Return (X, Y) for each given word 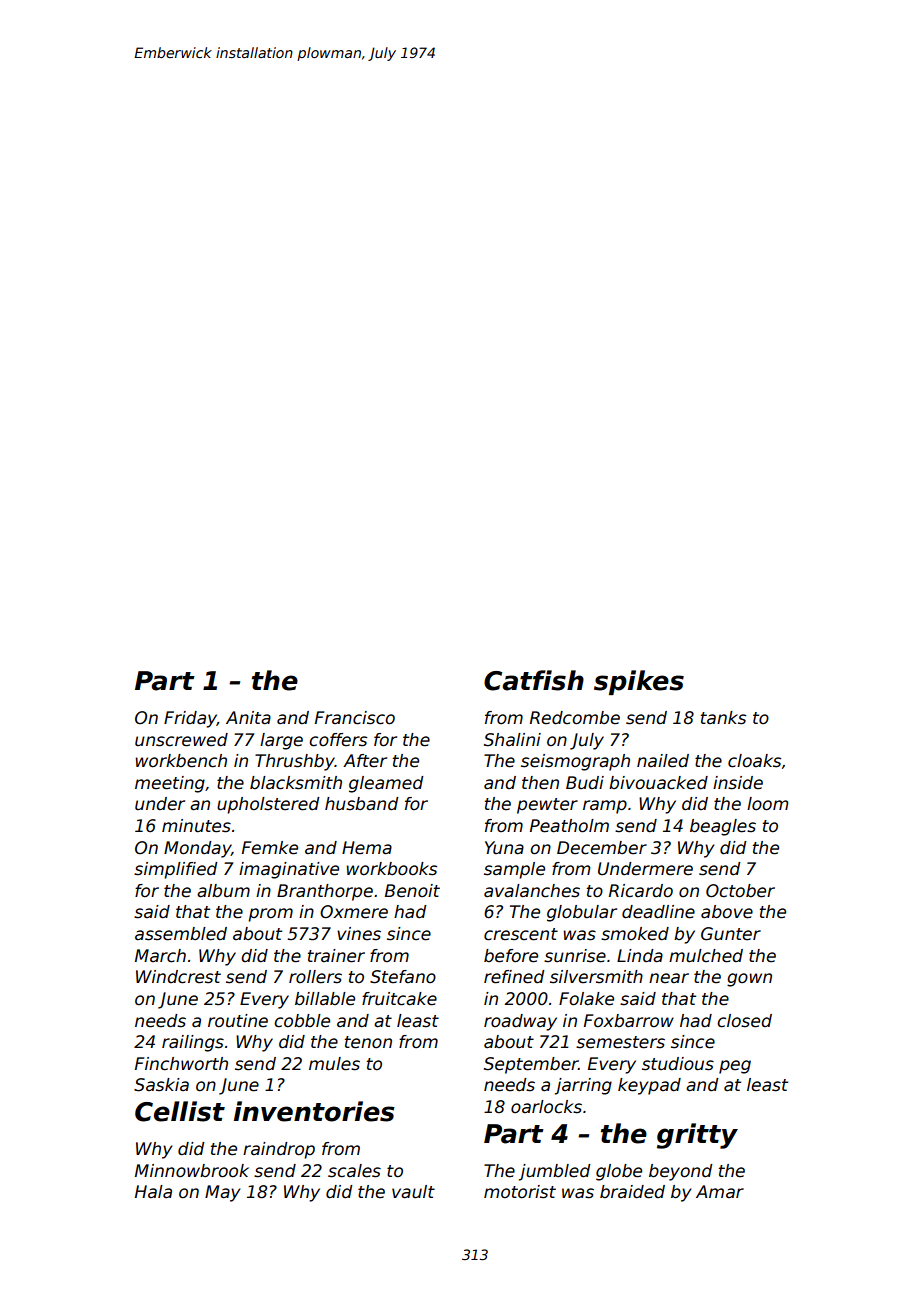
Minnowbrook (192, 1171)
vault (413, 1192)
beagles (723, 827)
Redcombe (575, 718)
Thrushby (295, 762)
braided (632, 1192)
